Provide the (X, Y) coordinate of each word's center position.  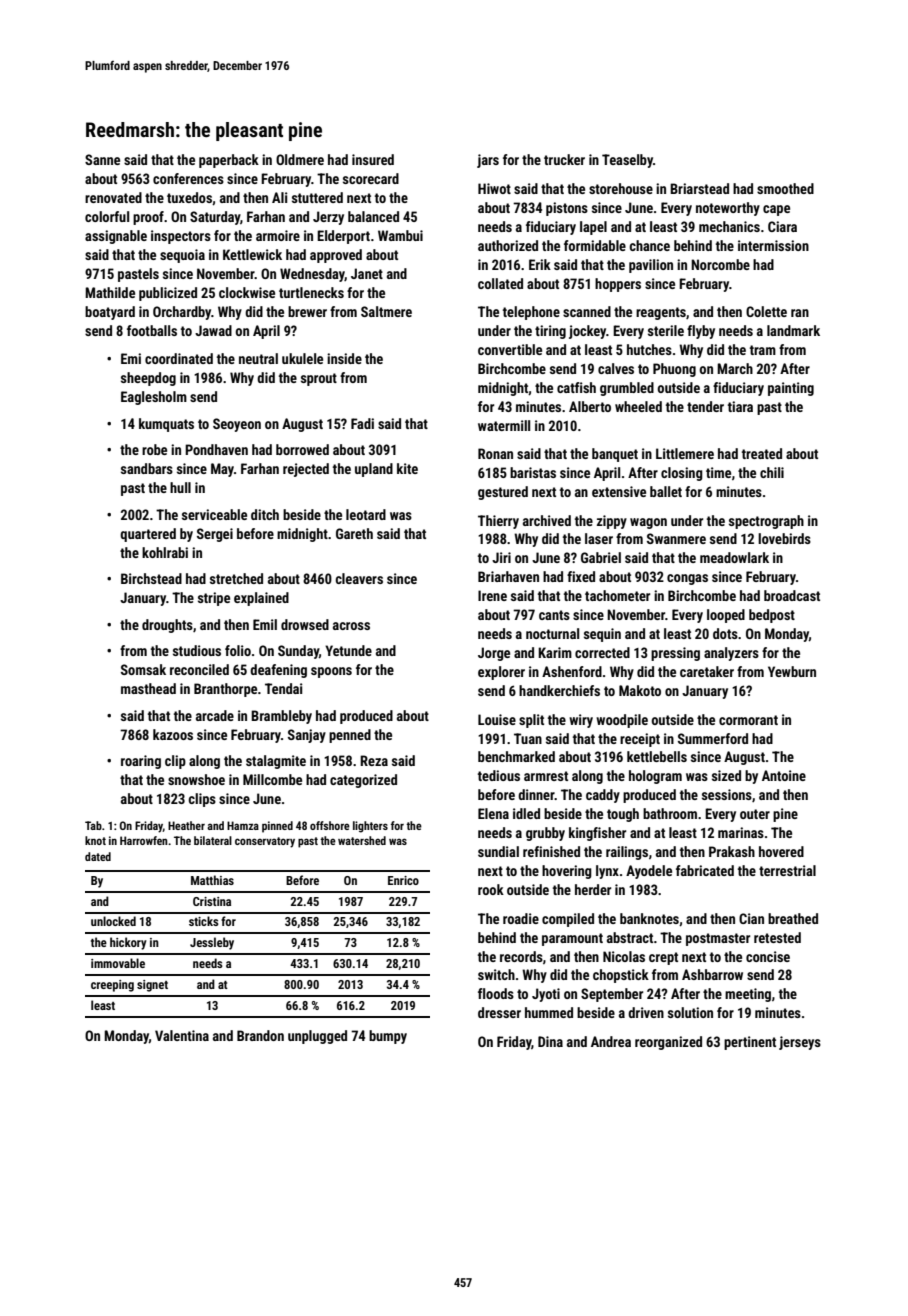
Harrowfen (143, 840)
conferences (188, 178)
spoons (331, 672)
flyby (701, 332)
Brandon (260, 1035)
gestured (503, 493)
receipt (640, 740)
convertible (510, 349)
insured (373, 159)
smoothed (785, 188)
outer (755, 814)
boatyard (110, 313)
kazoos (173, 734)
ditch (265, 514)
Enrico (403, 880)
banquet (615, 455)
